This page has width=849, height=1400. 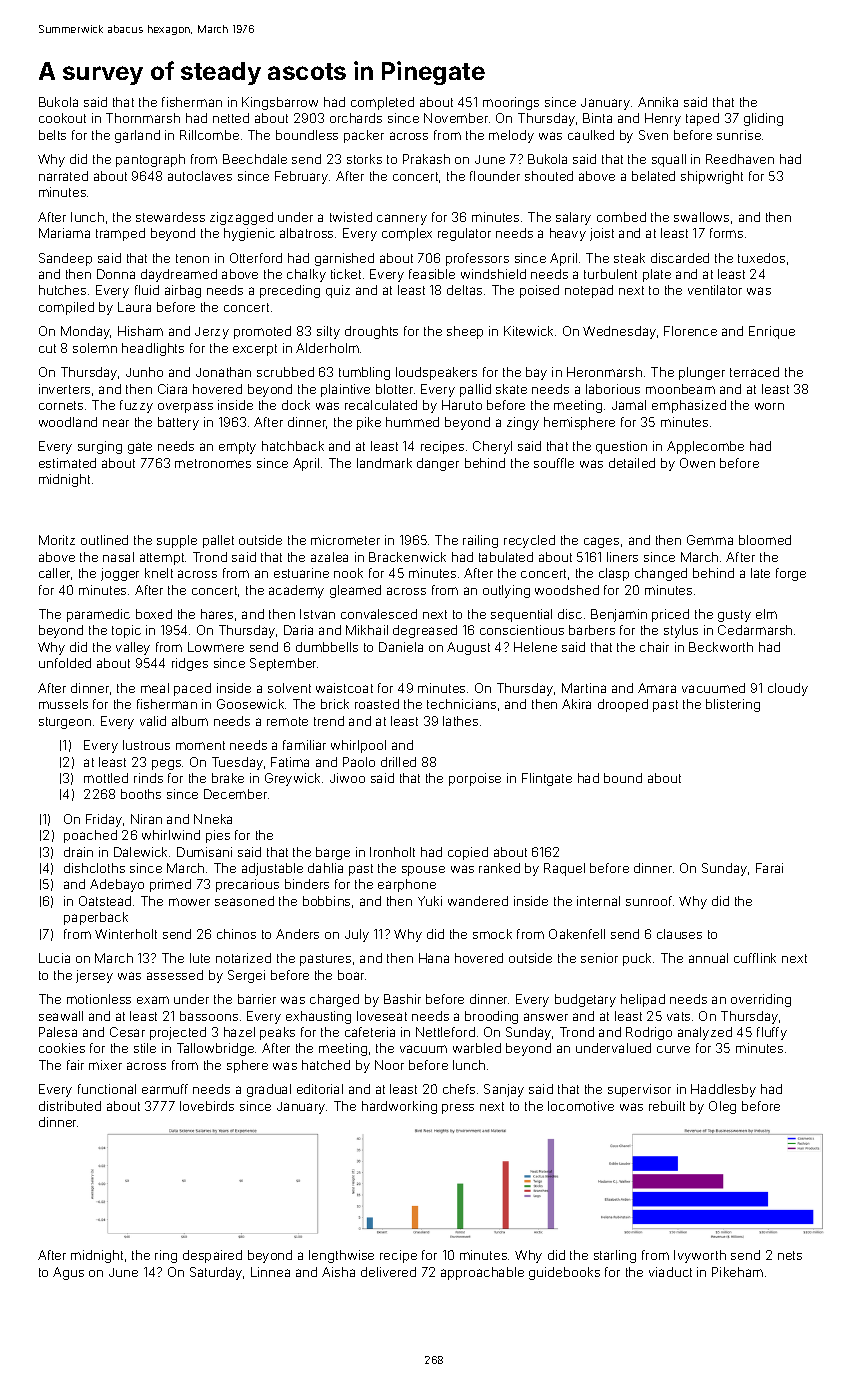 What do you see at coordinates (576, 704) in the page?
I see `Akira` at bounding box center [576, 704].
